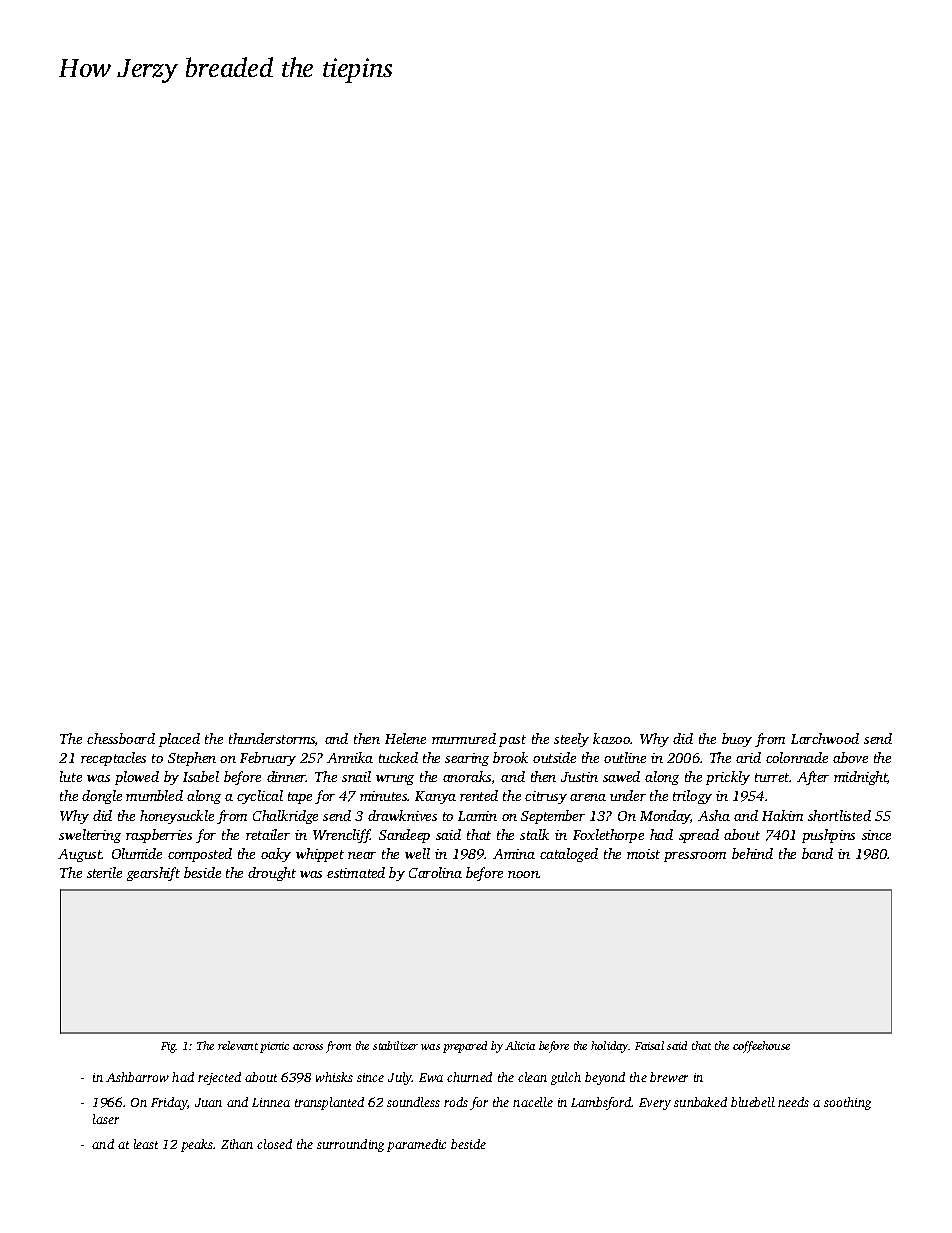 The image size is (952, 1233). Describe the element at coordinates (416, 1145) in the screenshot. I see `paramedic` at that location.
